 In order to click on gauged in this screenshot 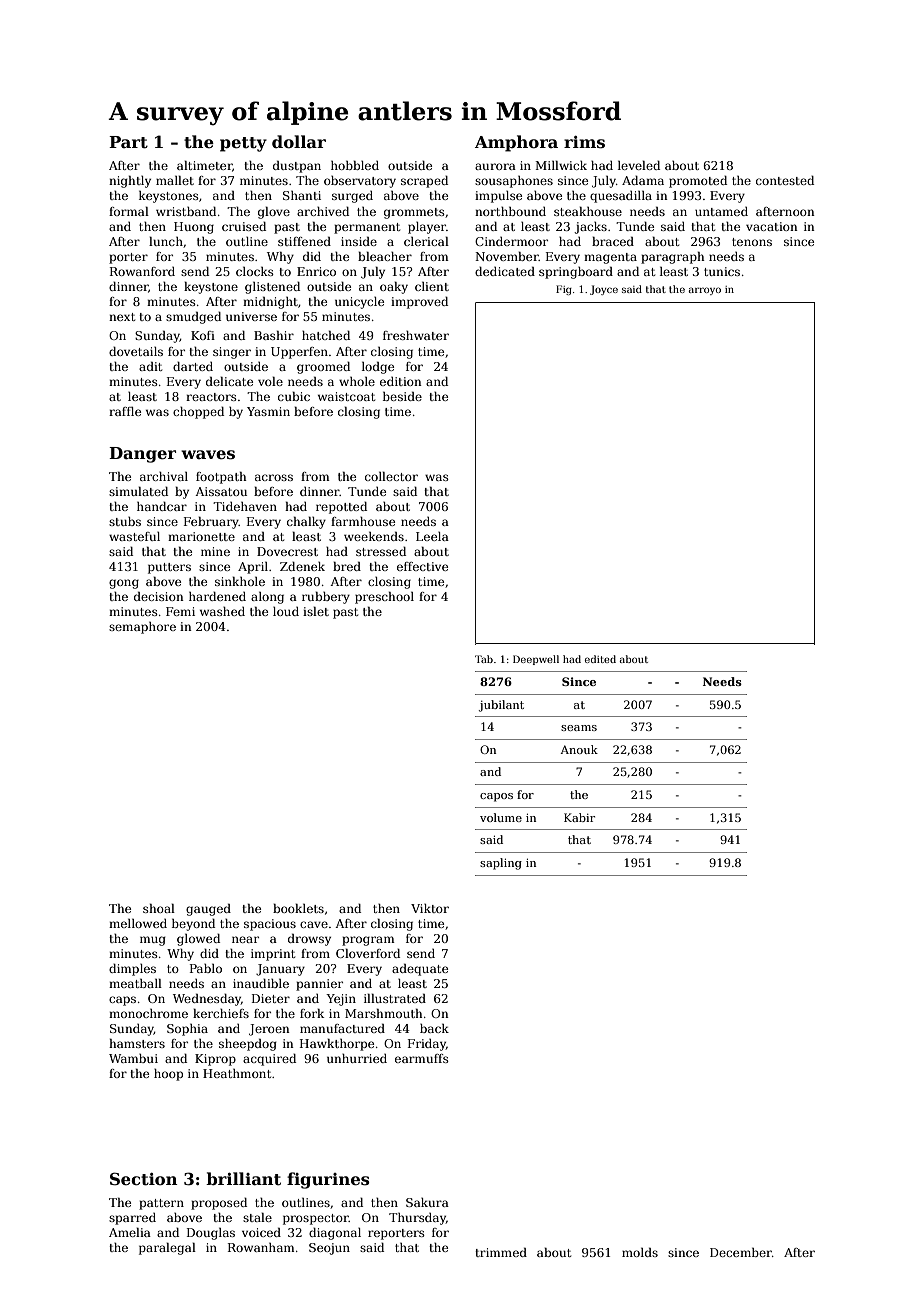, I will do `click(208, 910)`.
